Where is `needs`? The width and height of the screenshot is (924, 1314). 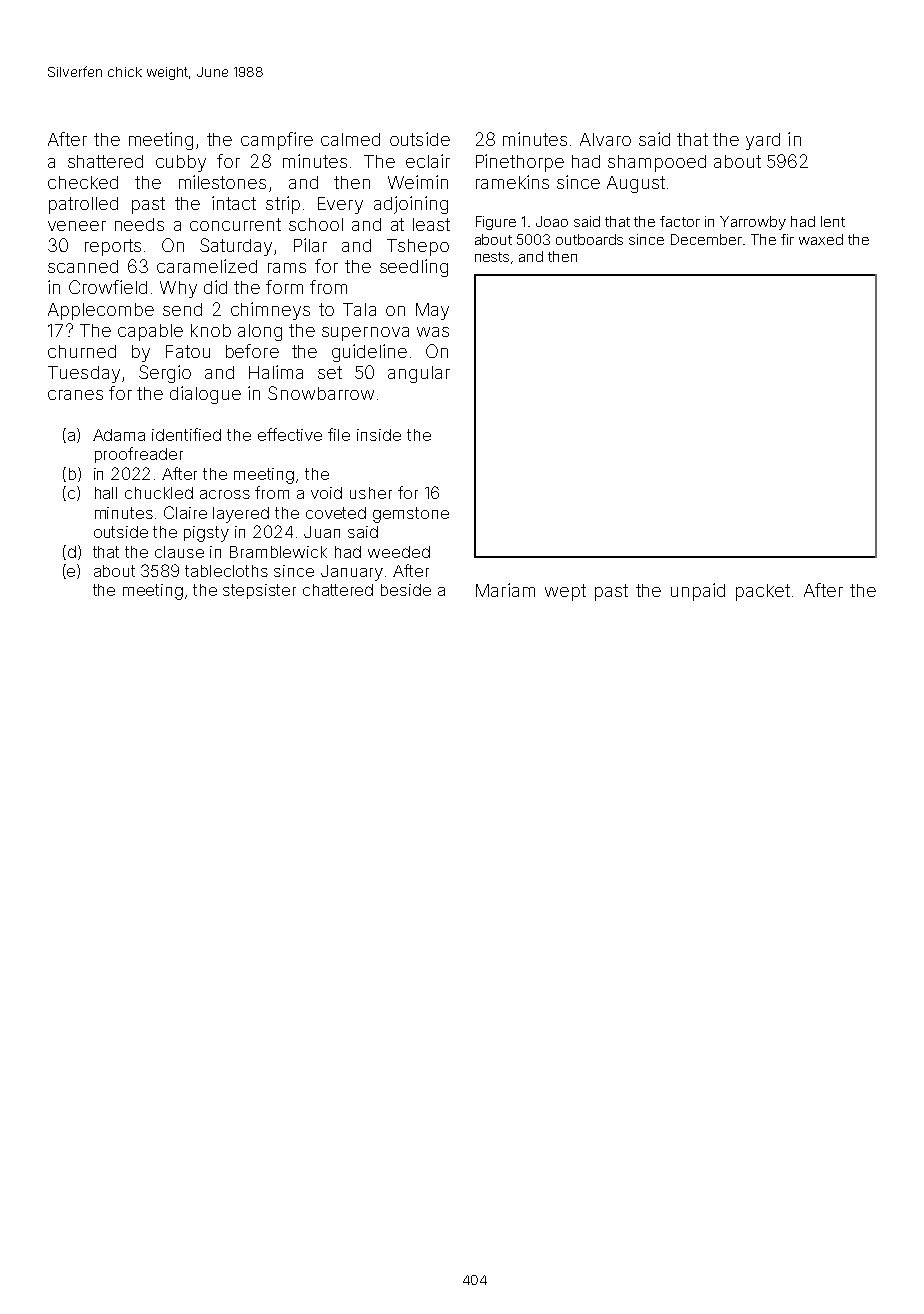 needs is located at coordinates (139, 224).
